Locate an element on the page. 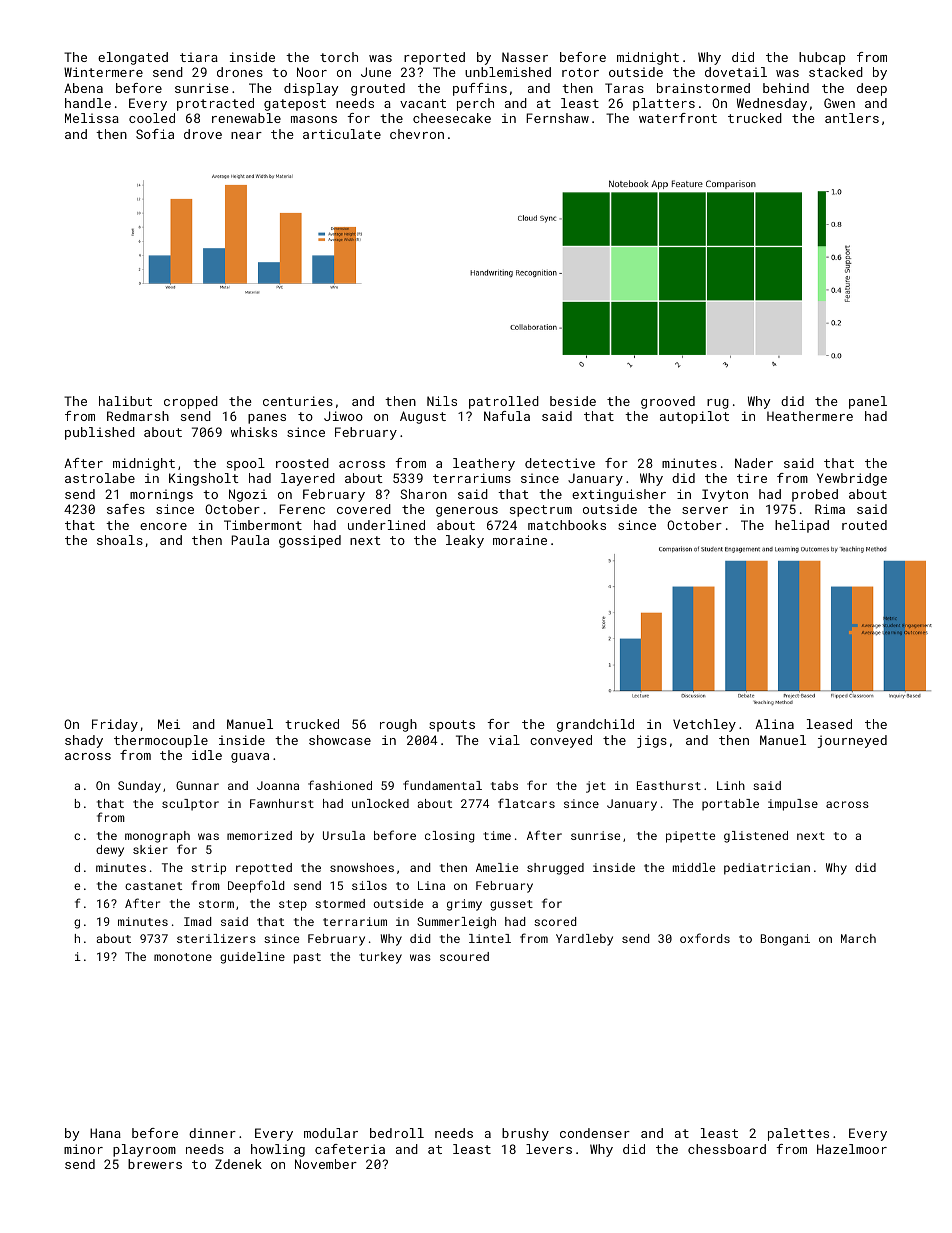  flatcars is located at coordinates (526, 803).
